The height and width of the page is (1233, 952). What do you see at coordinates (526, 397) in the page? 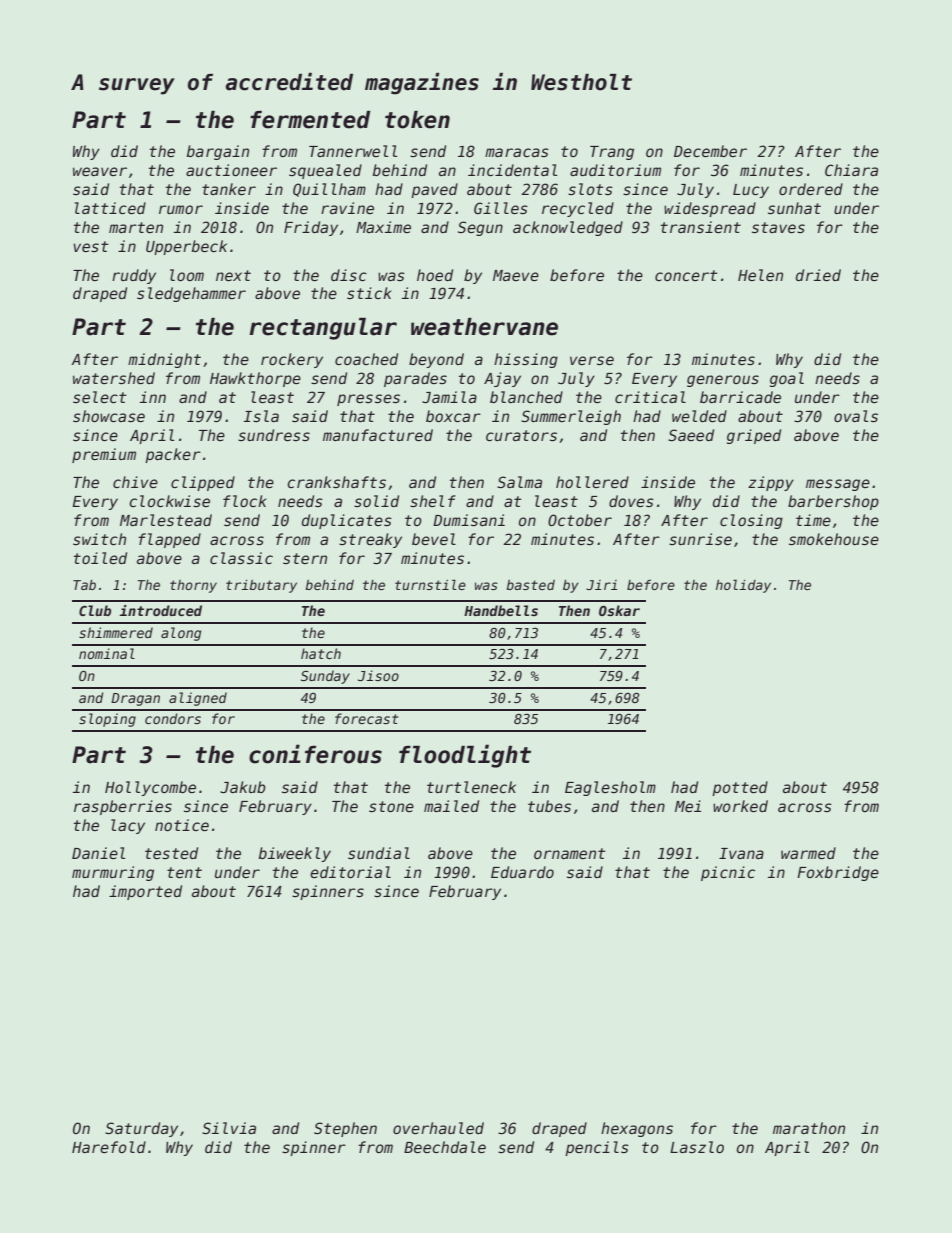
I see `blanched` at bounding box center [526, 397].
